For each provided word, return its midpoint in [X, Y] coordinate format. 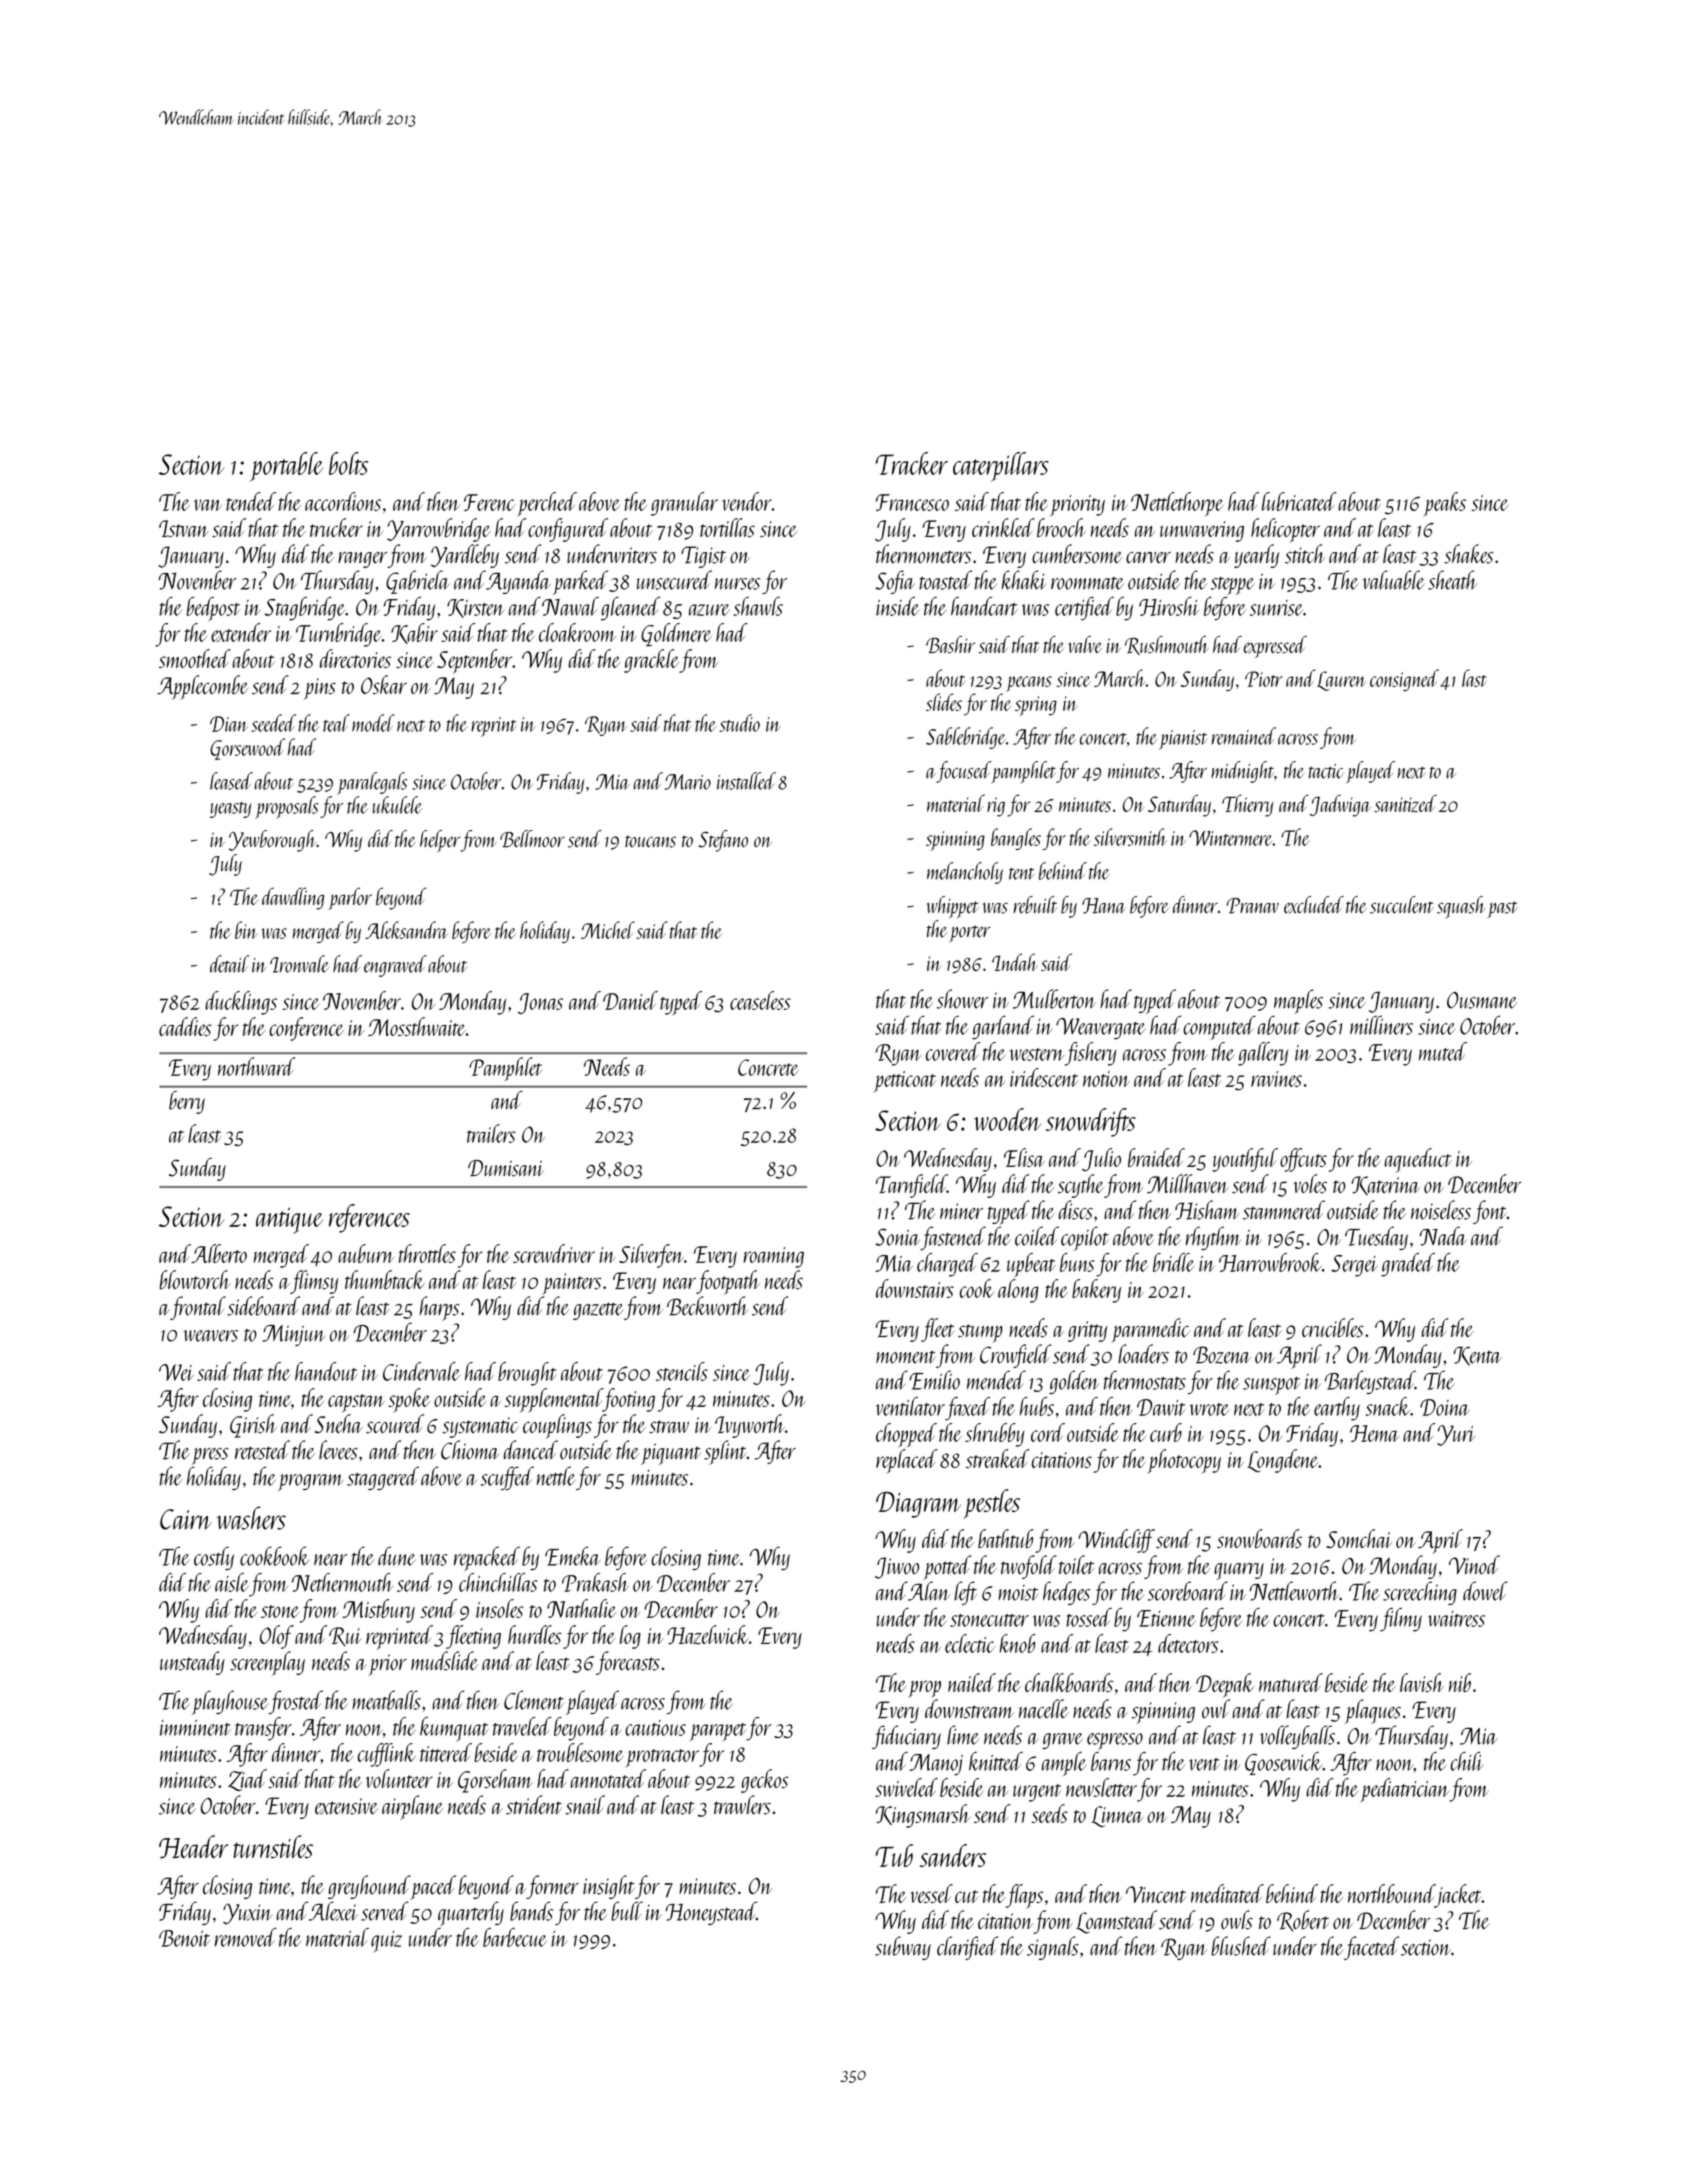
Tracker [912, 463]
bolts [348, 463]
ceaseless [760, 1000]
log [630, 1637]
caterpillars [1001, 467]
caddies [185, 1026]
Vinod [1474, 1565]
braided [1156, 1157]
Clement [534, 1700]
